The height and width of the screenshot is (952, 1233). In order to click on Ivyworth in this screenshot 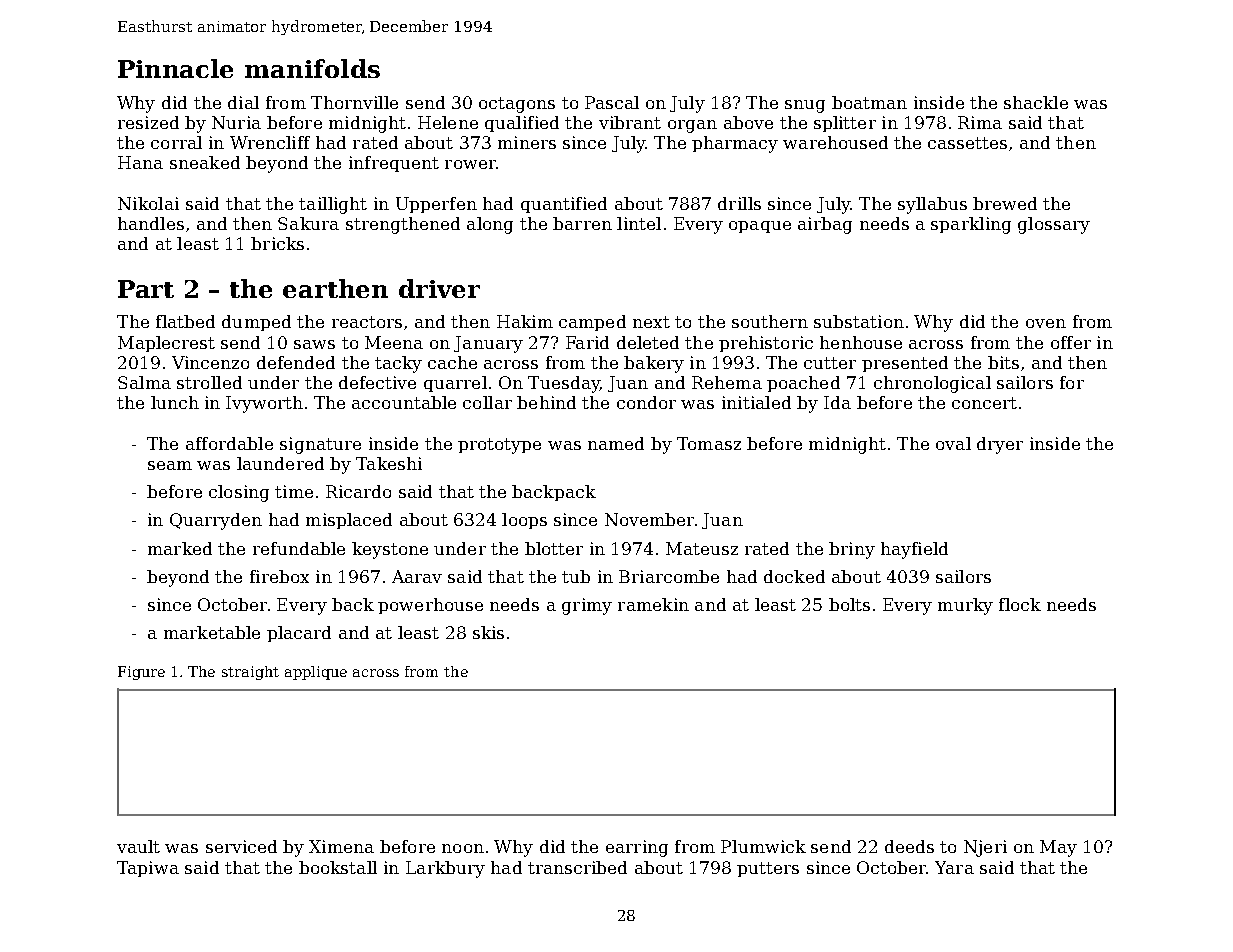, I will do `click(264, 404)`.
